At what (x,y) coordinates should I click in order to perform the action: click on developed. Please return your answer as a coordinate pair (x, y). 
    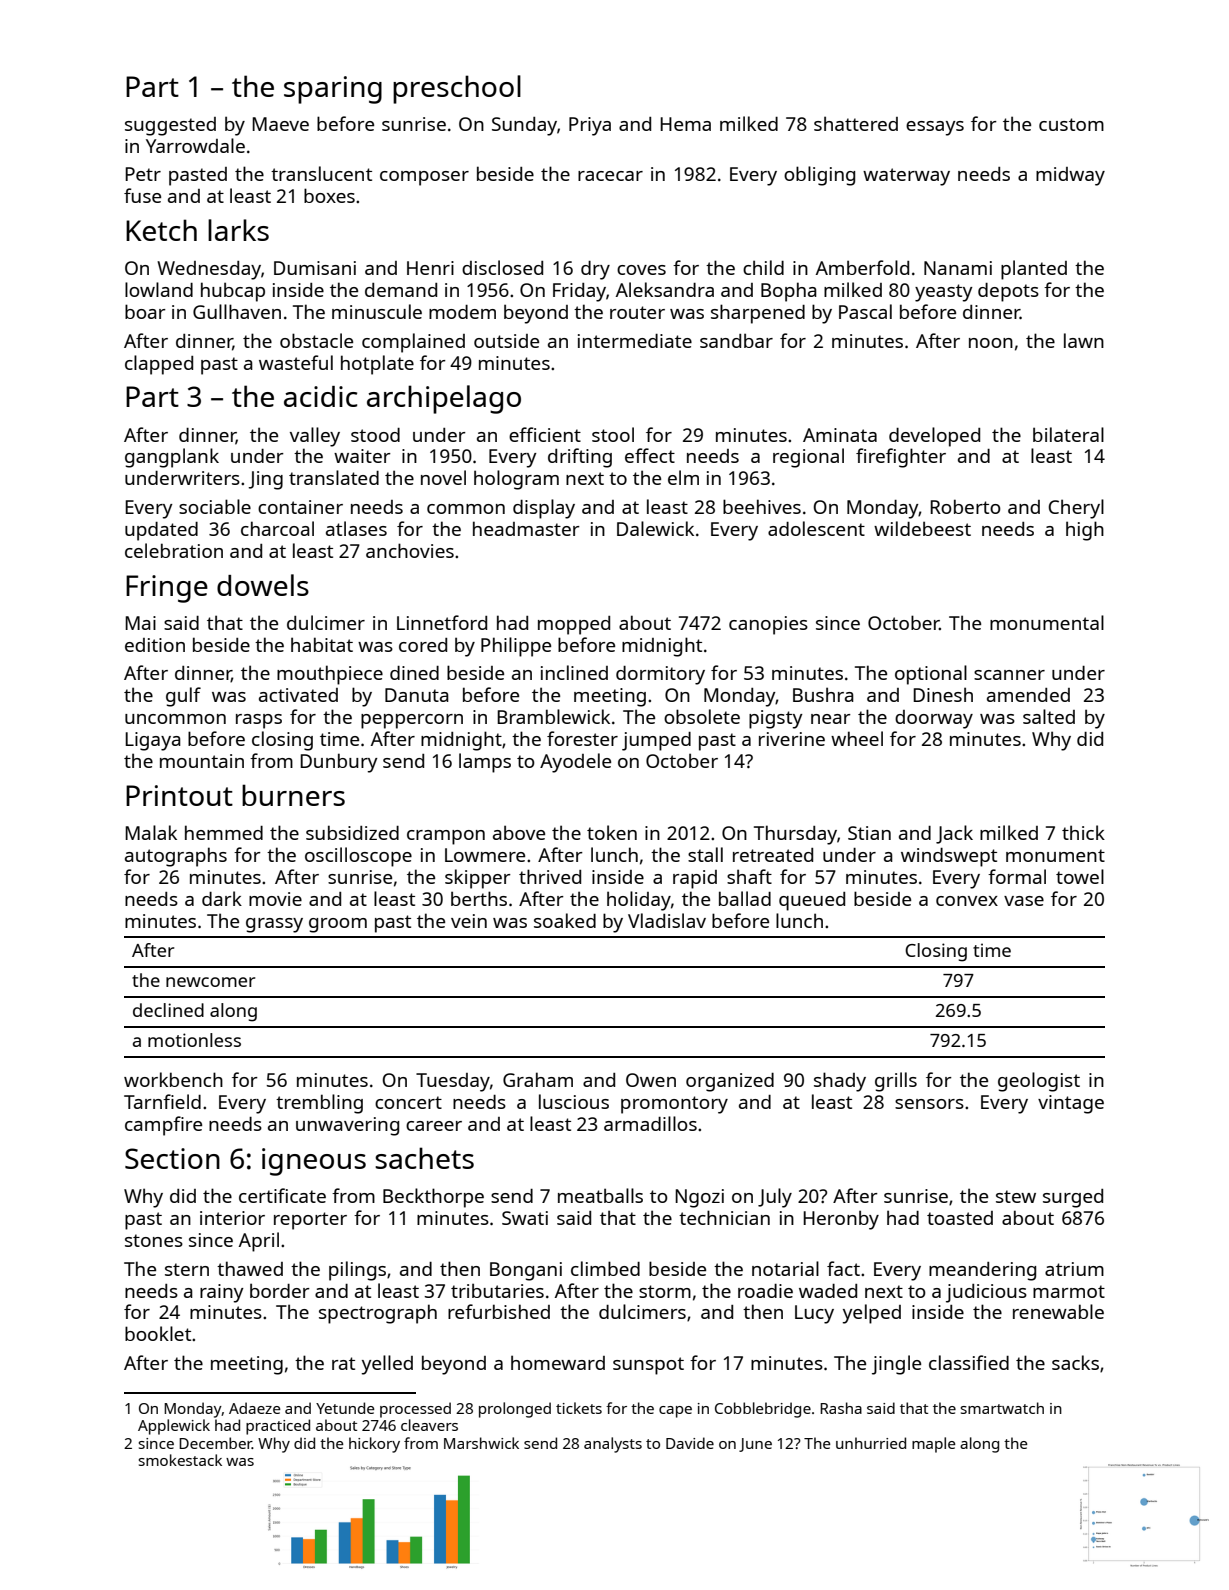
    Looking at the image, I should click on (934, 437).
